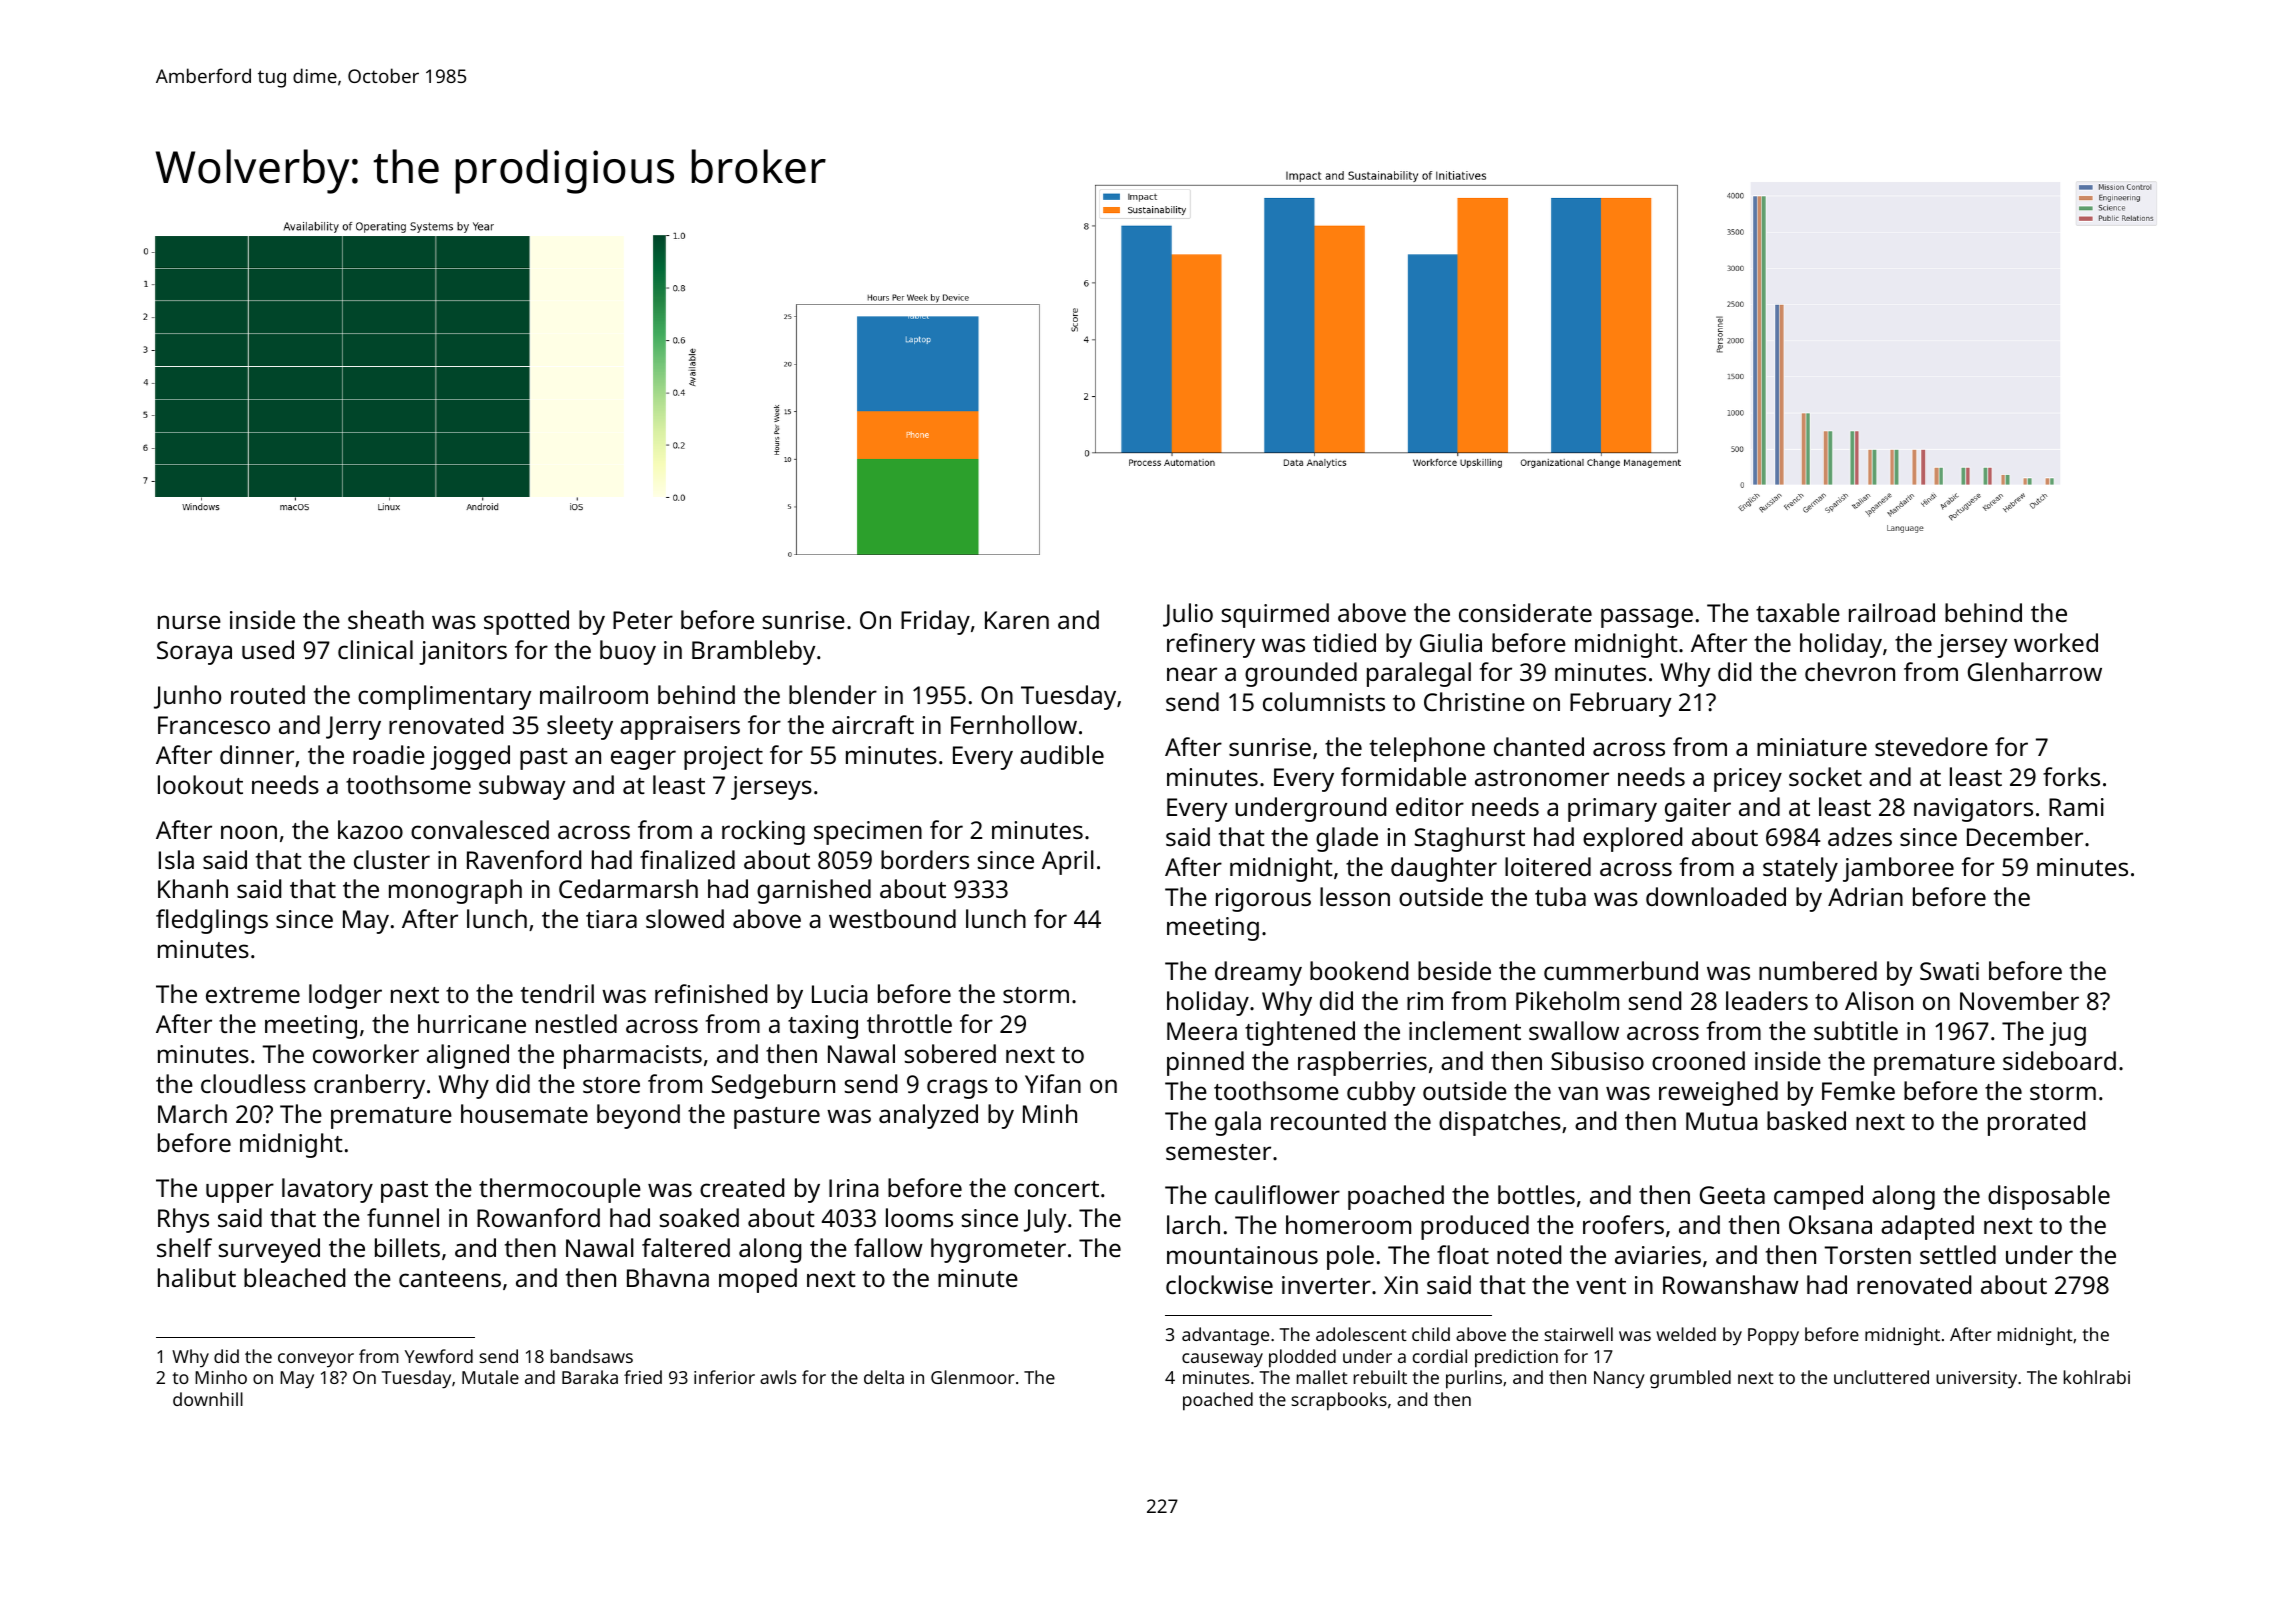 The image size is (2292, 1620). I want to click on tuba, so click(1560, 896).
